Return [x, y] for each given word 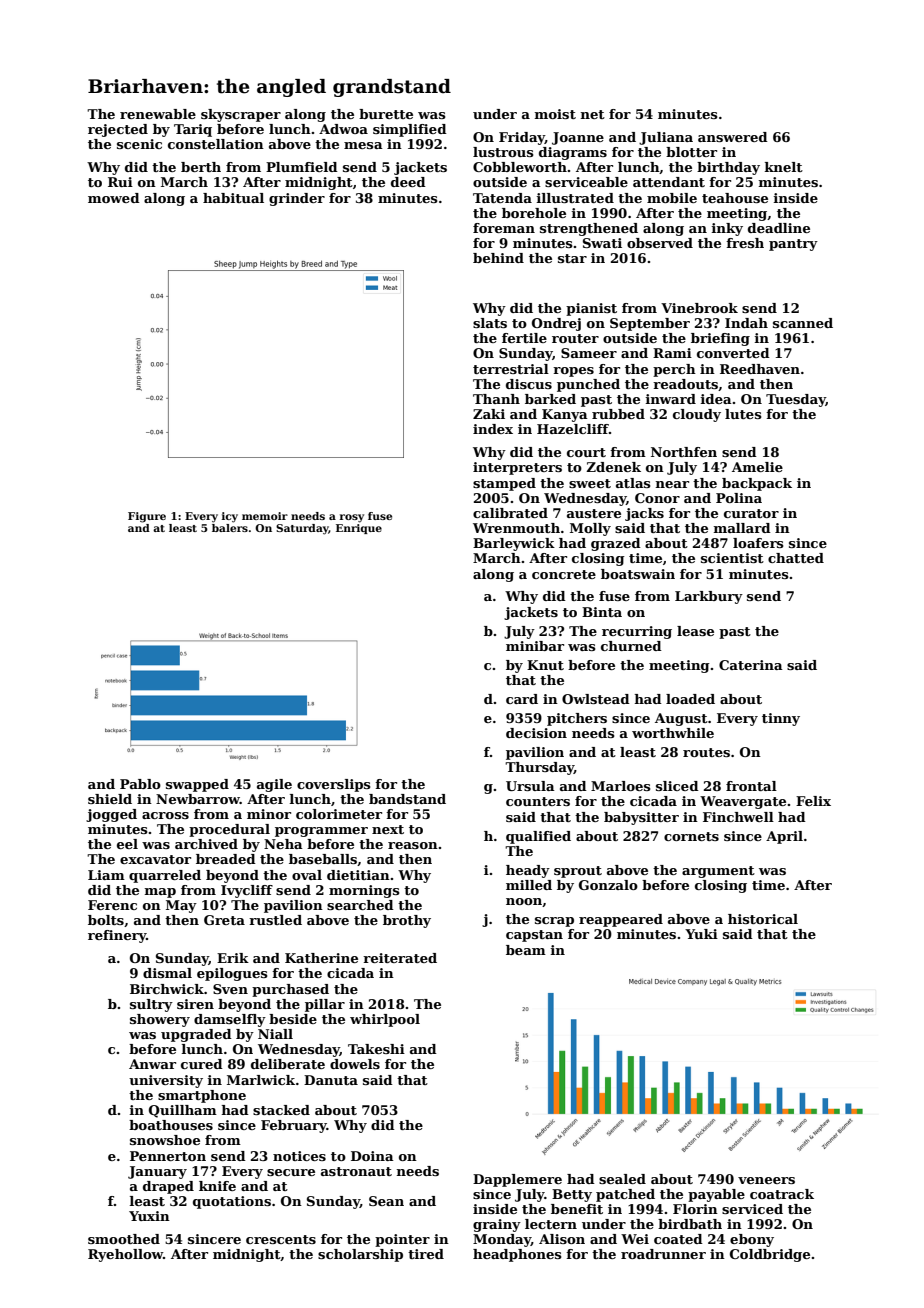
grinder [297, 199]
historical [763, 919]
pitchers [577, 719]
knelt [784, 167]
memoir [265, 516]
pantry [793, 245]
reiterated [400, 958]
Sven [230, 989]
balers [230, 528]
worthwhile [673, 733]
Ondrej [556, 324]
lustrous [503, 152]
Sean [386, 1201]
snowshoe [165, 1140]
